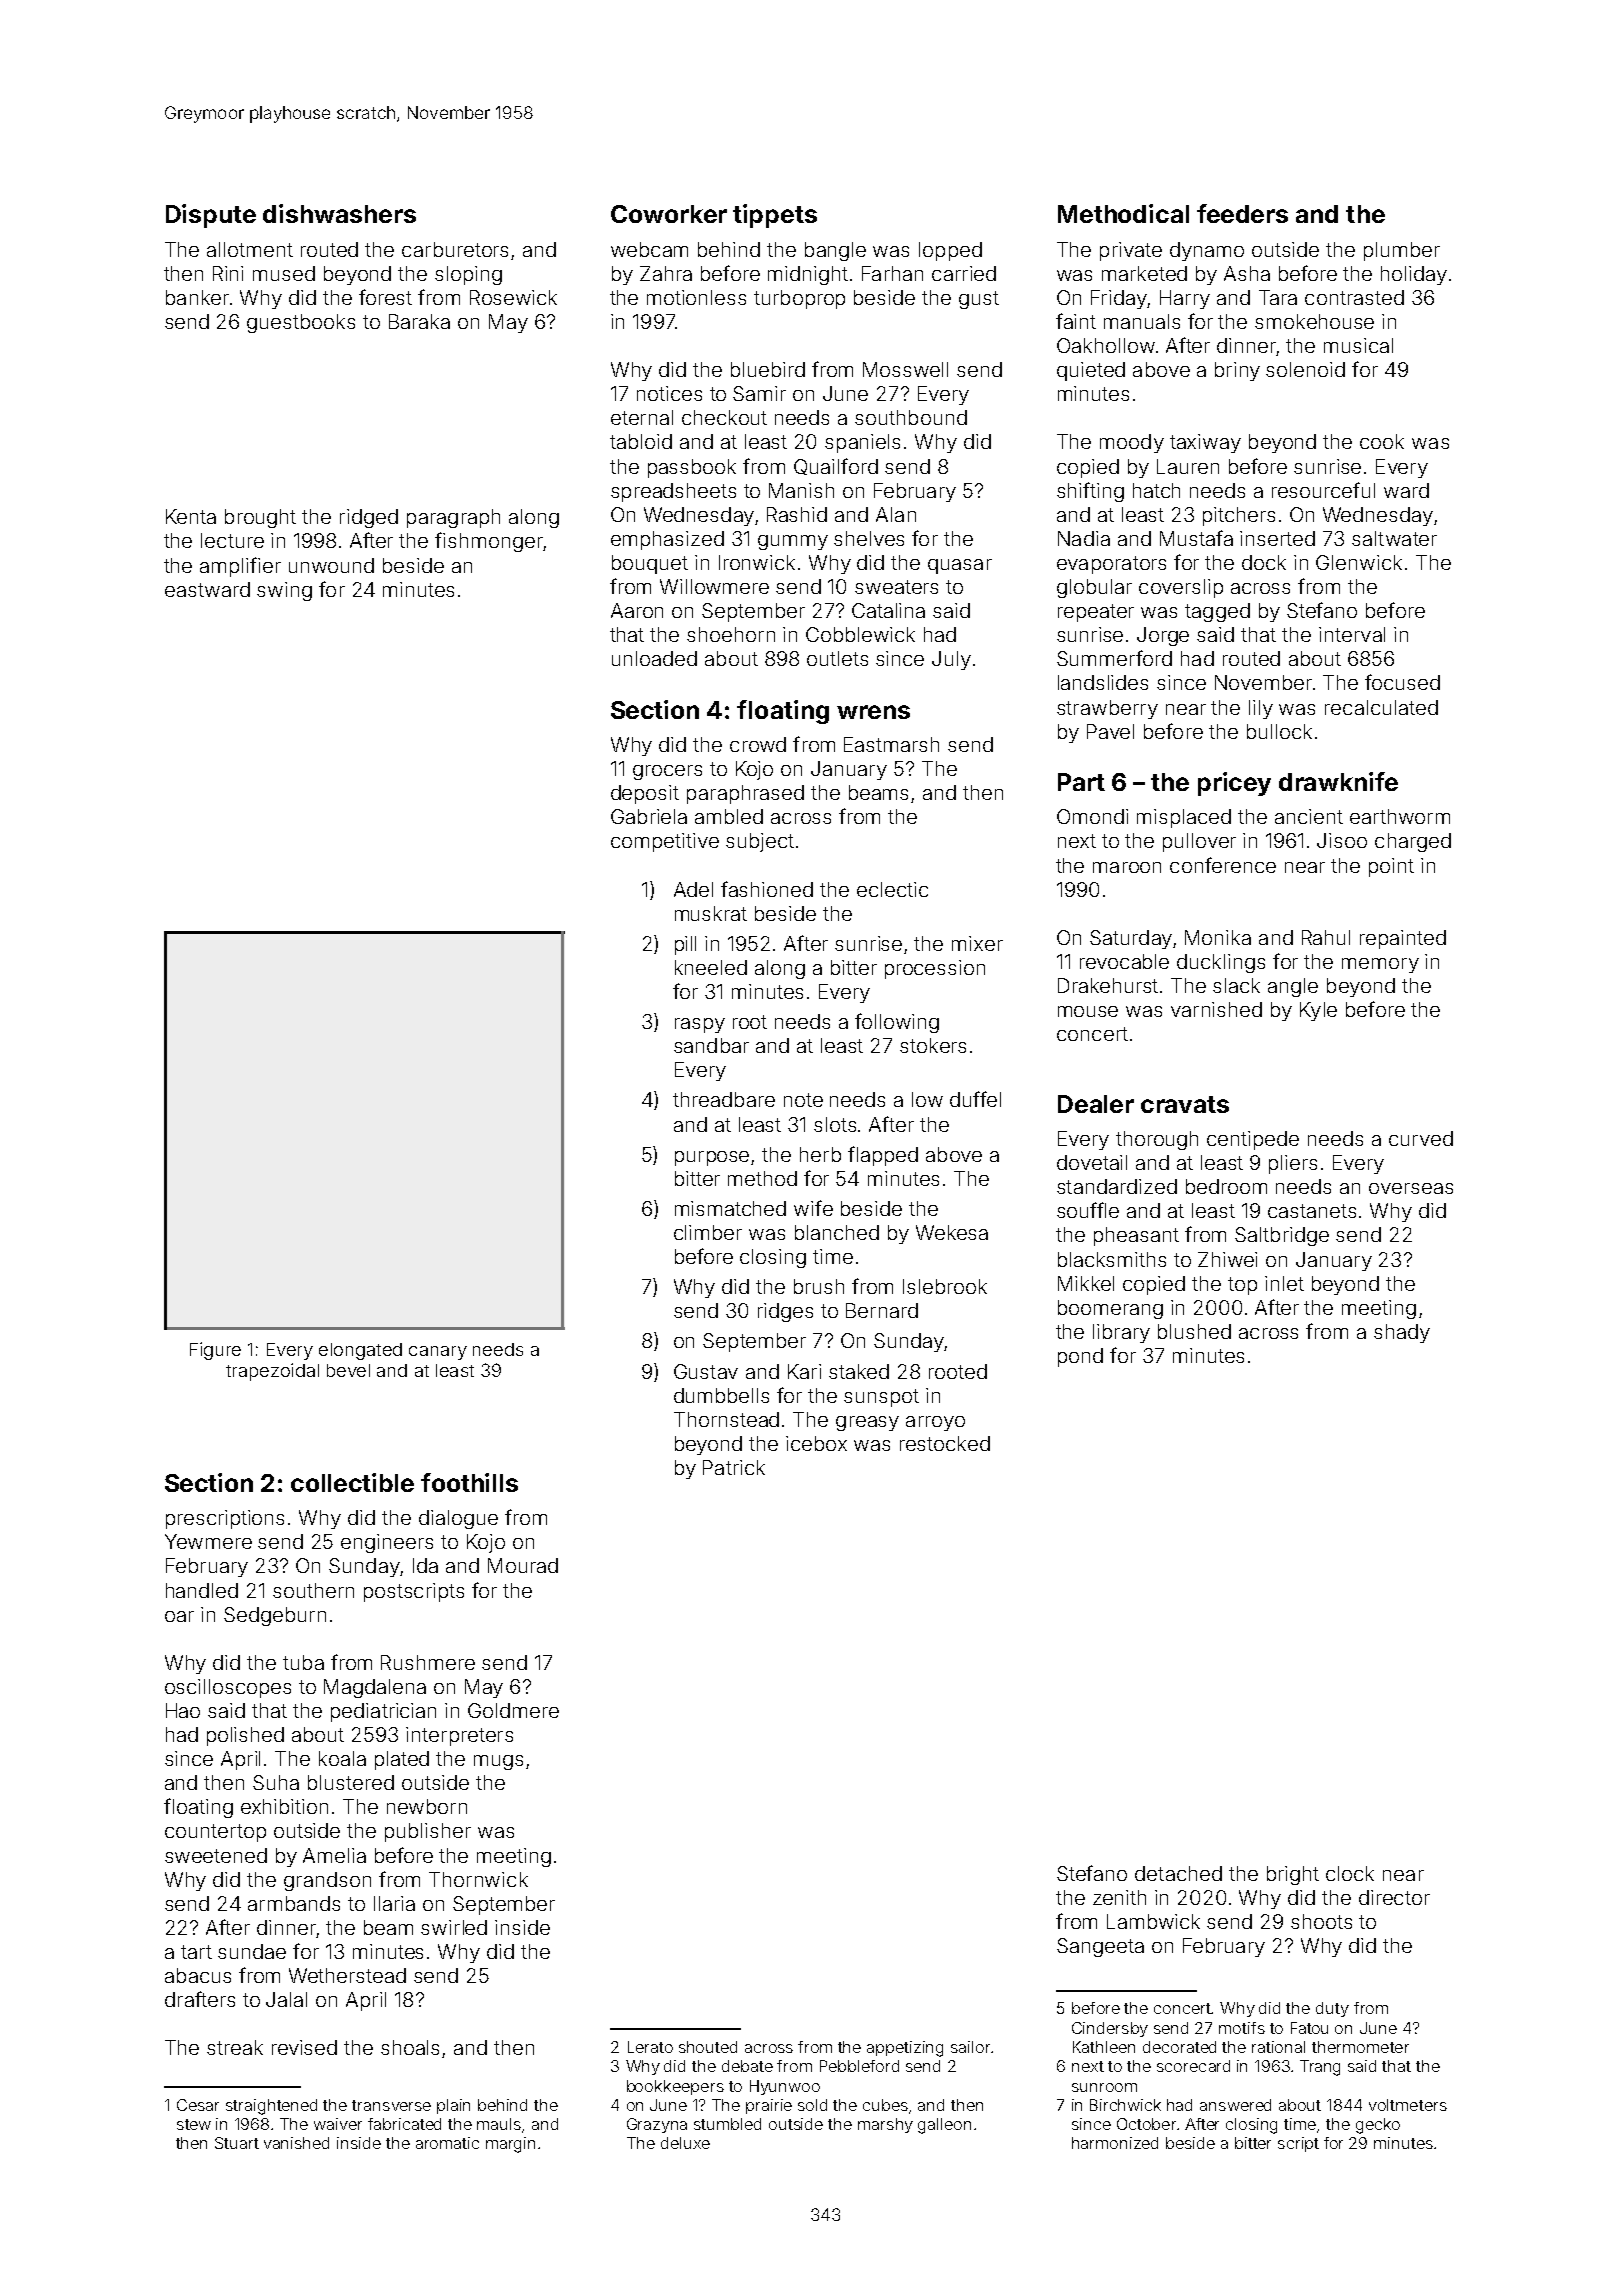 The height and width of the screenshot is (2292, 1620). I want to click on Jisoo, so click(1342, 840).
